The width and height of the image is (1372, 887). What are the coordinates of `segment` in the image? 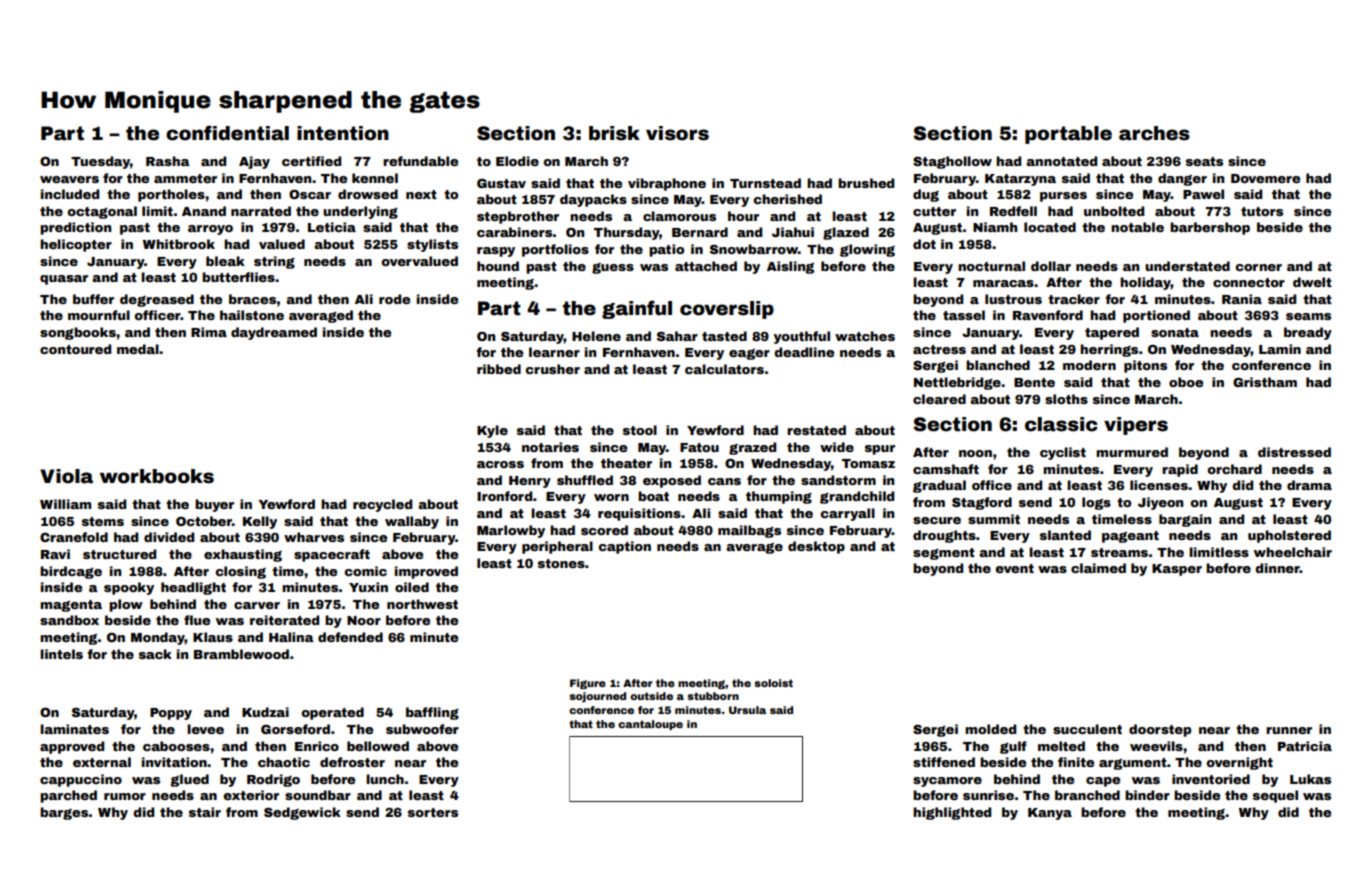 It's located at (944, 554).
